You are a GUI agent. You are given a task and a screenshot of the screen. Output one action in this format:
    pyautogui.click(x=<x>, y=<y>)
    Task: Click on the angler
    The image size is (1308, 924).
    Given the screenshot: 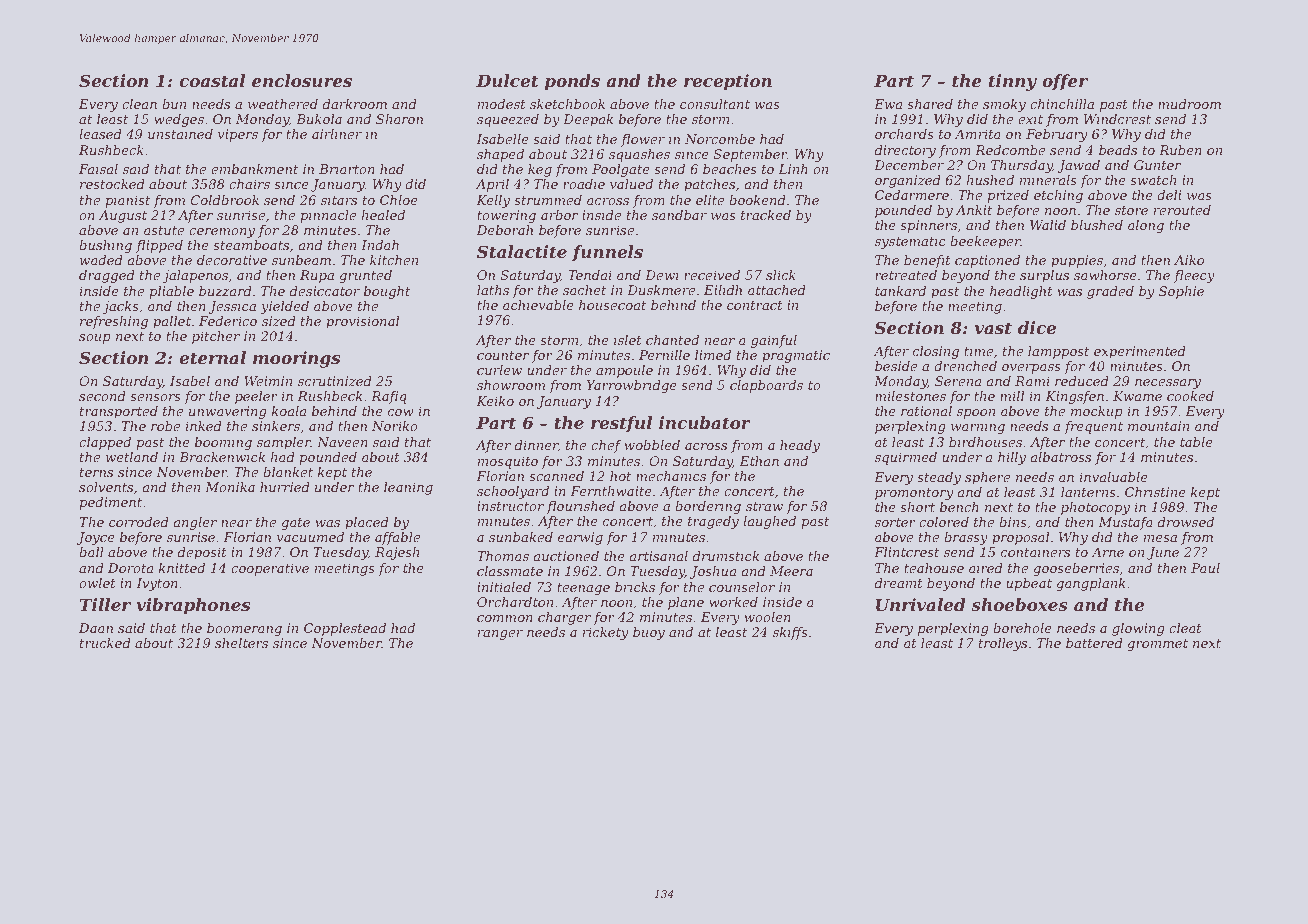 What is the action you would take?
    pyautogui.click(x=195, y=523)
